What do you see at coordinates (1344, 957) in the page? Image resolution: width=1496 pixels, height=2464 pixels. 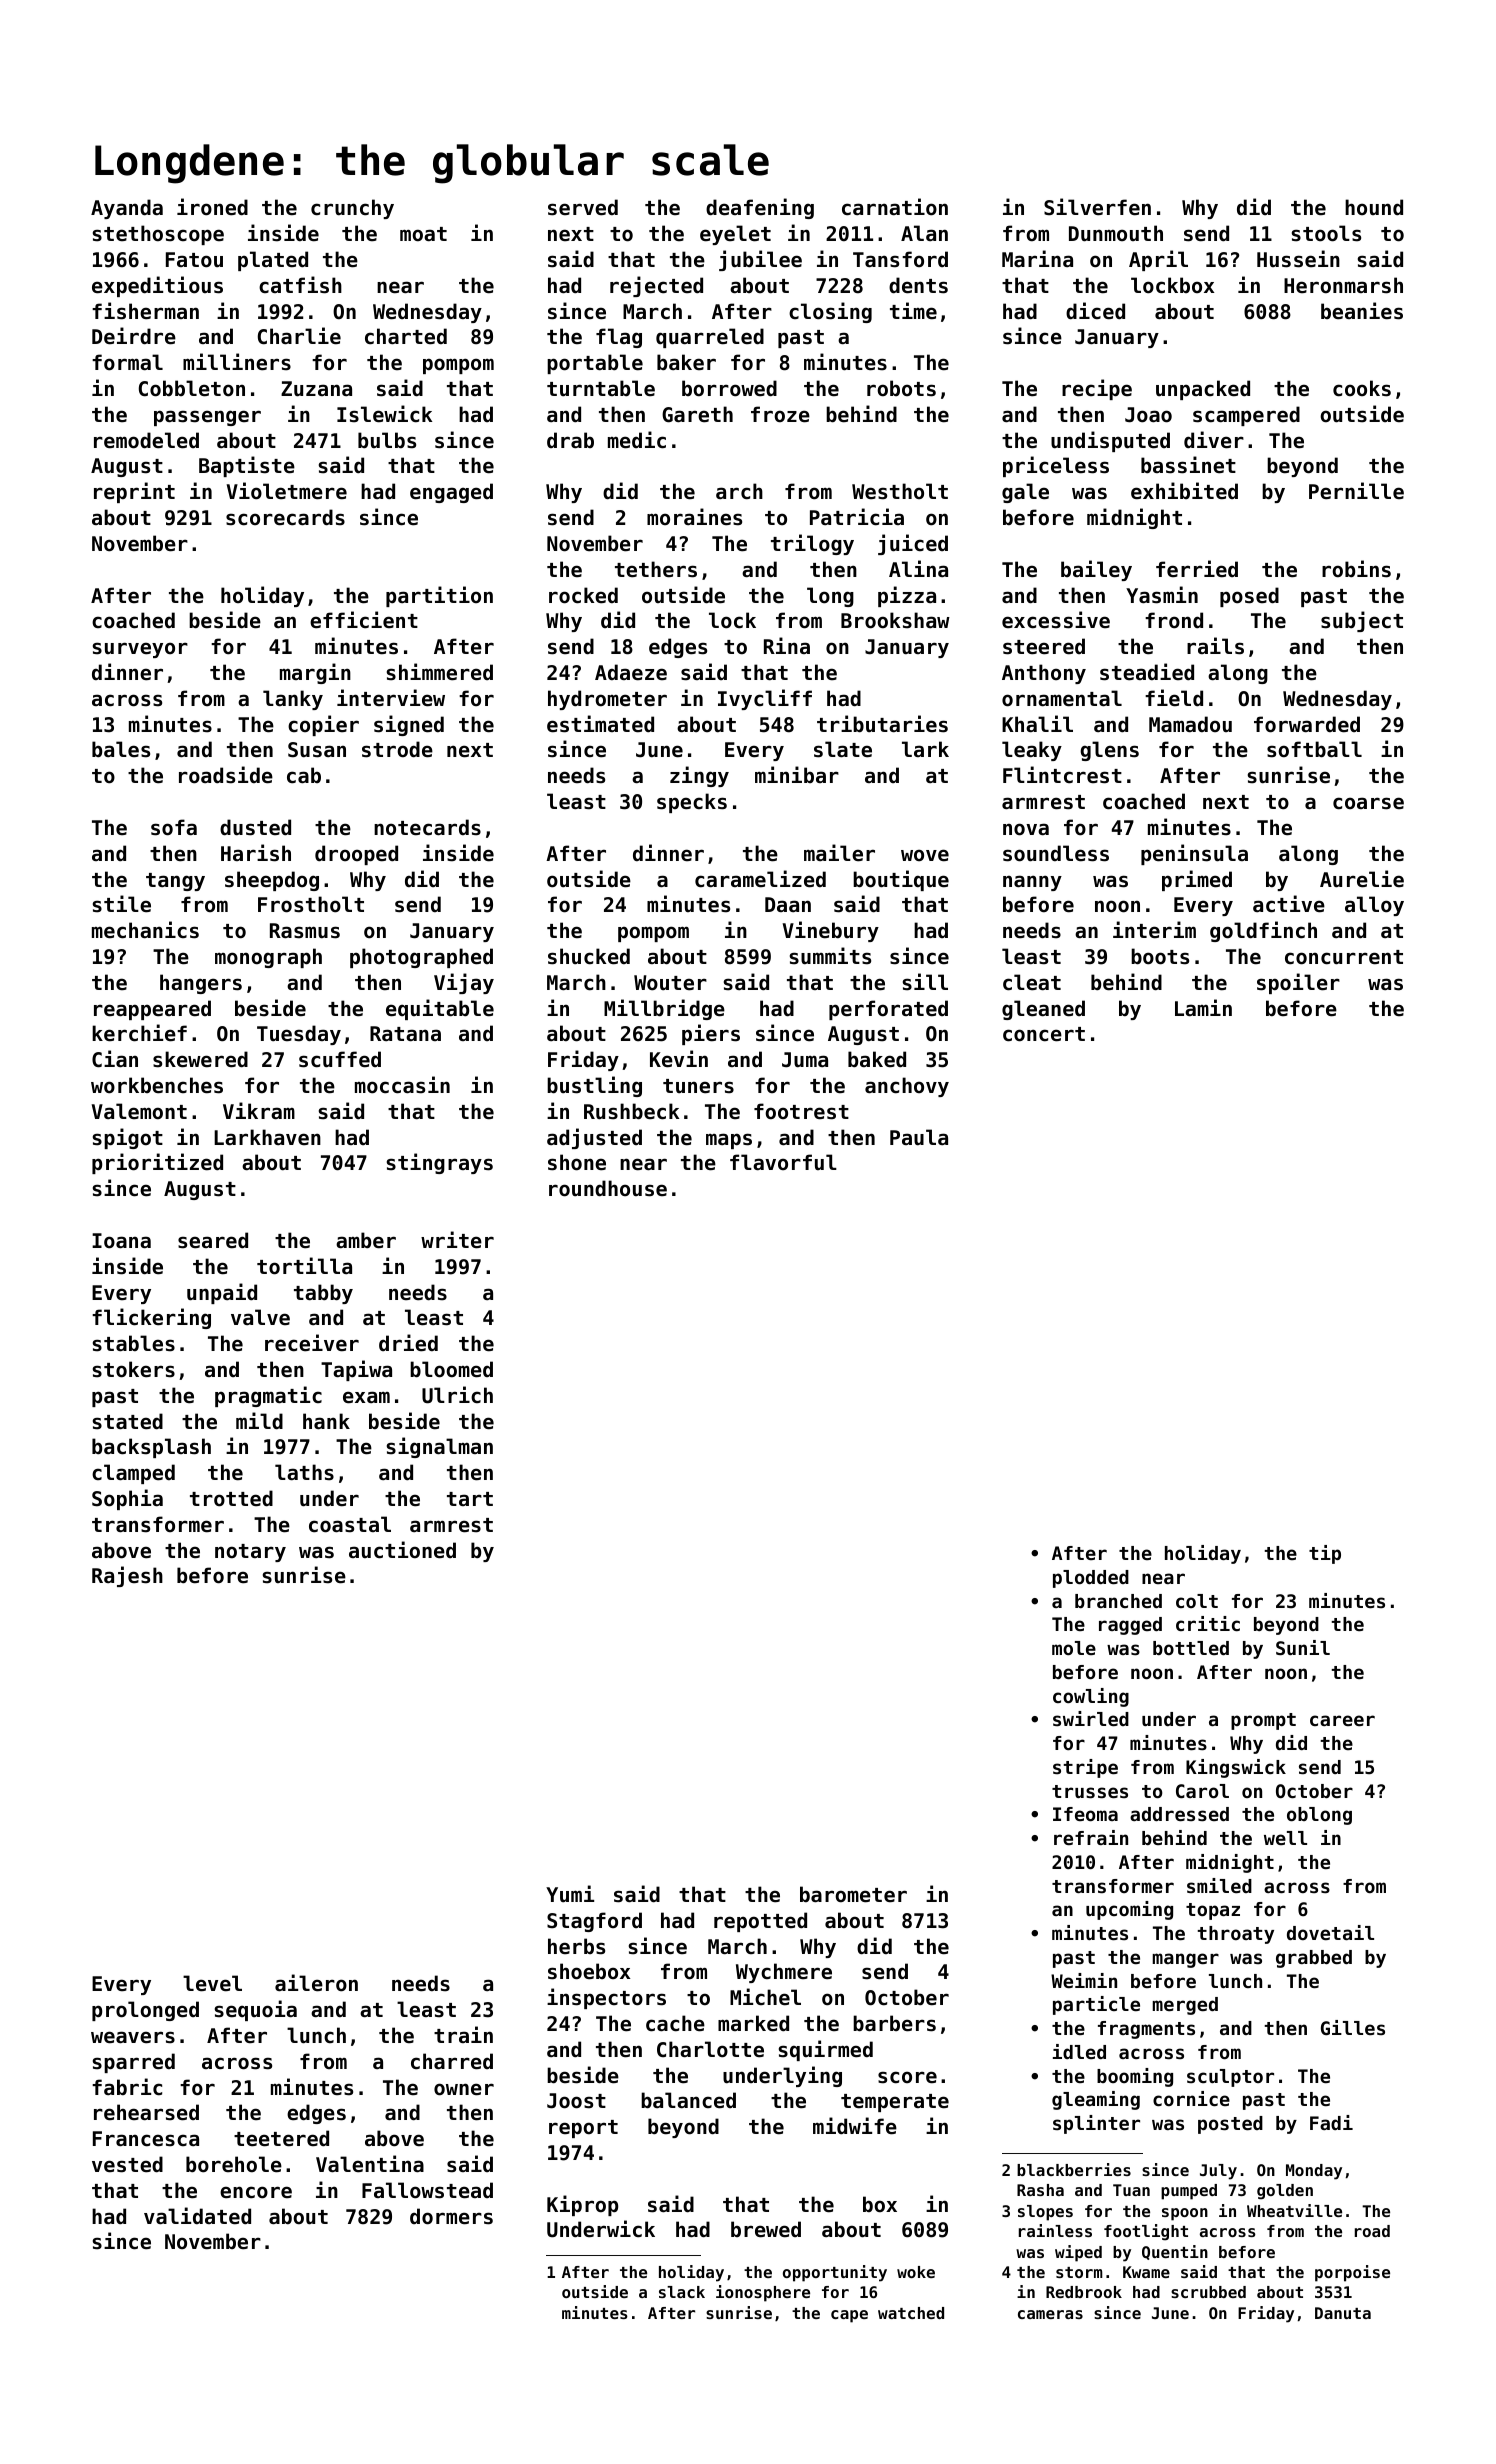 I see `concurrent` at bounding box center [1344, 957].
